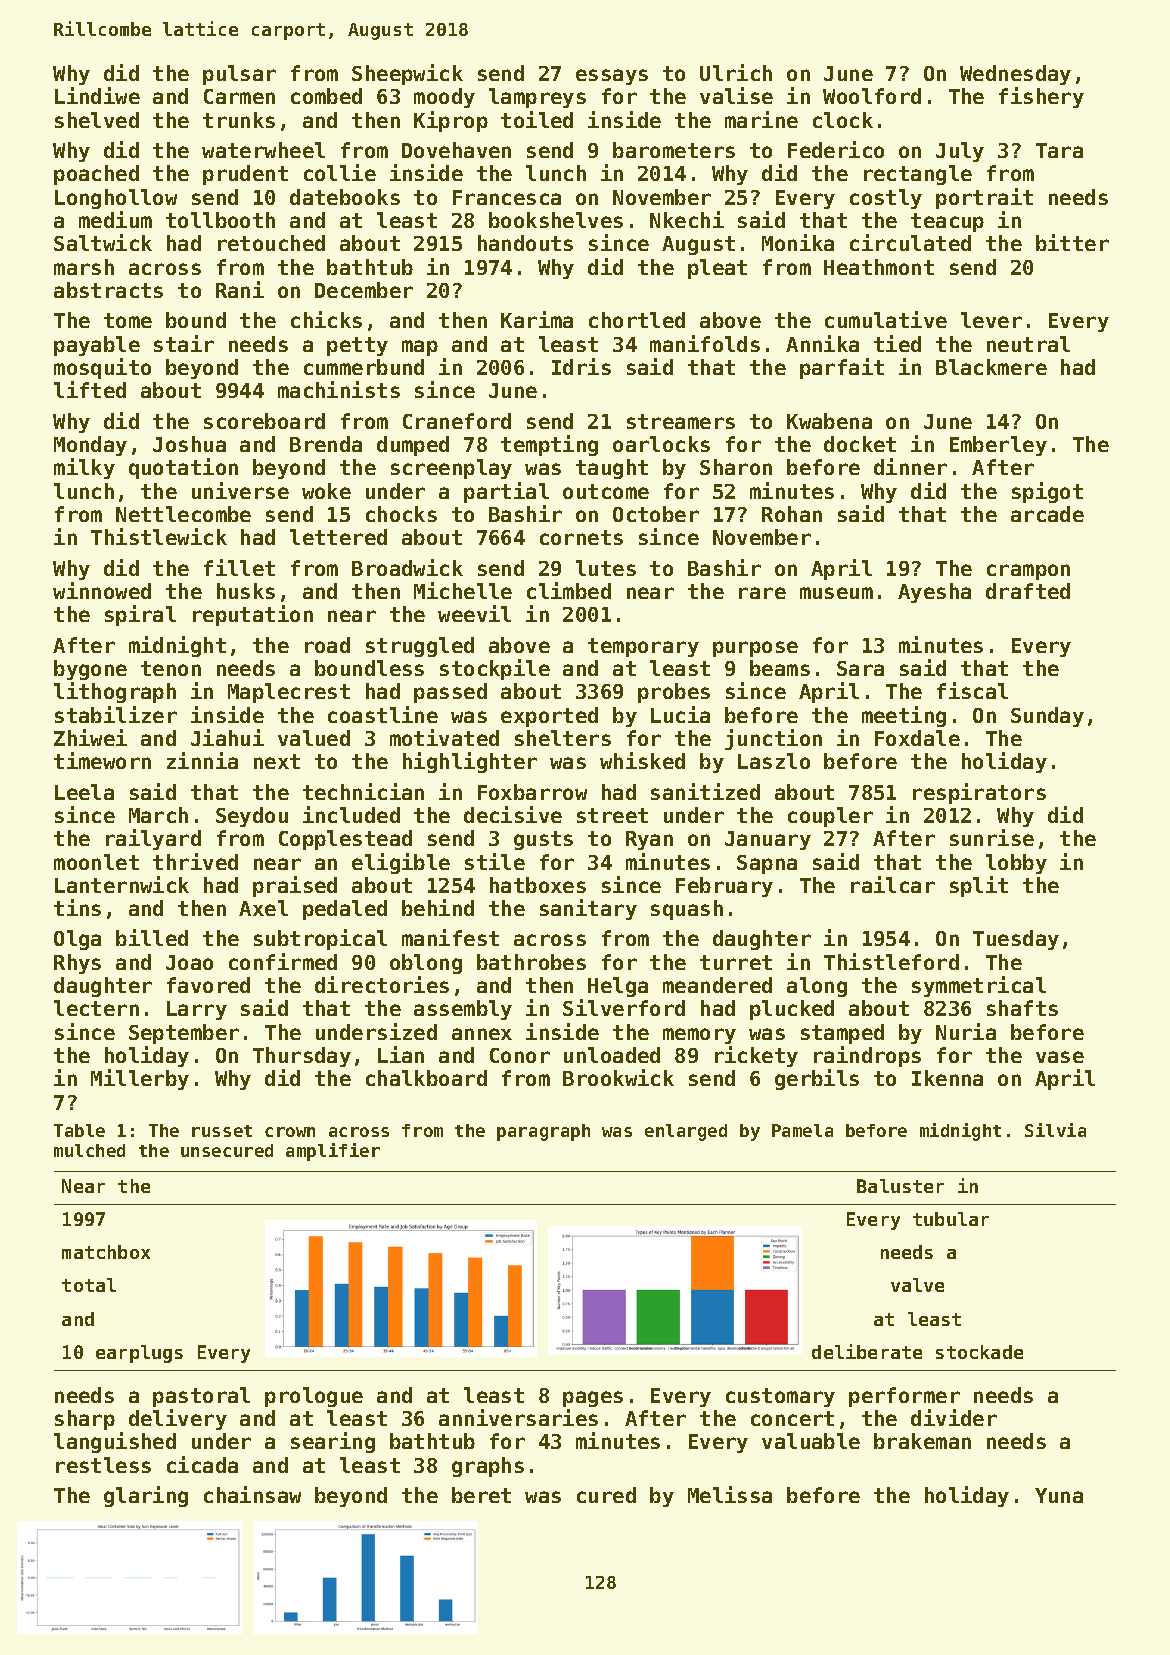  I want to click on symmetrical, so click(979, 986).
